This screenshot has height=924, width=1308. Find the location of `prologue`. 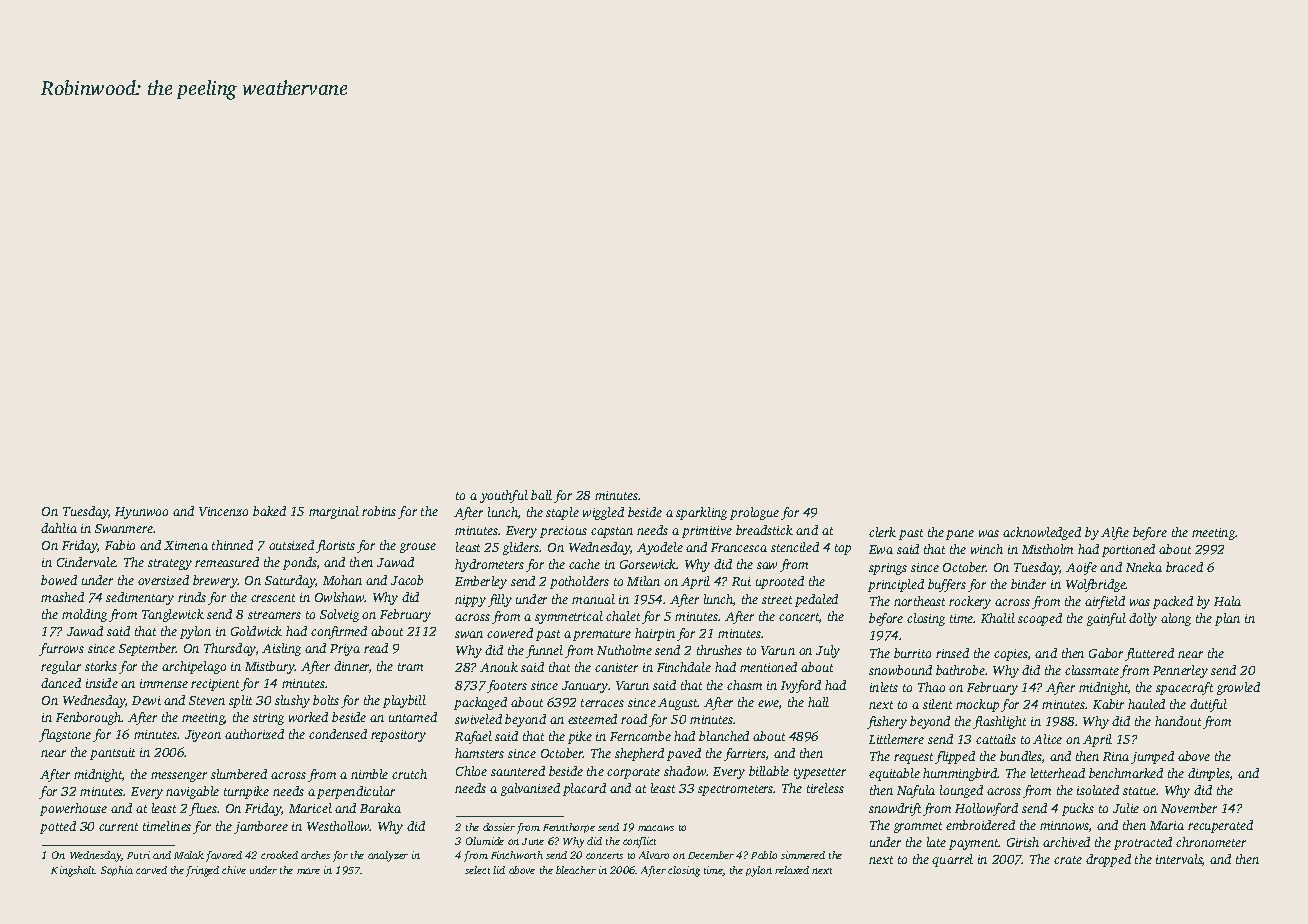

prologue is located at coordinates (754, 513).
